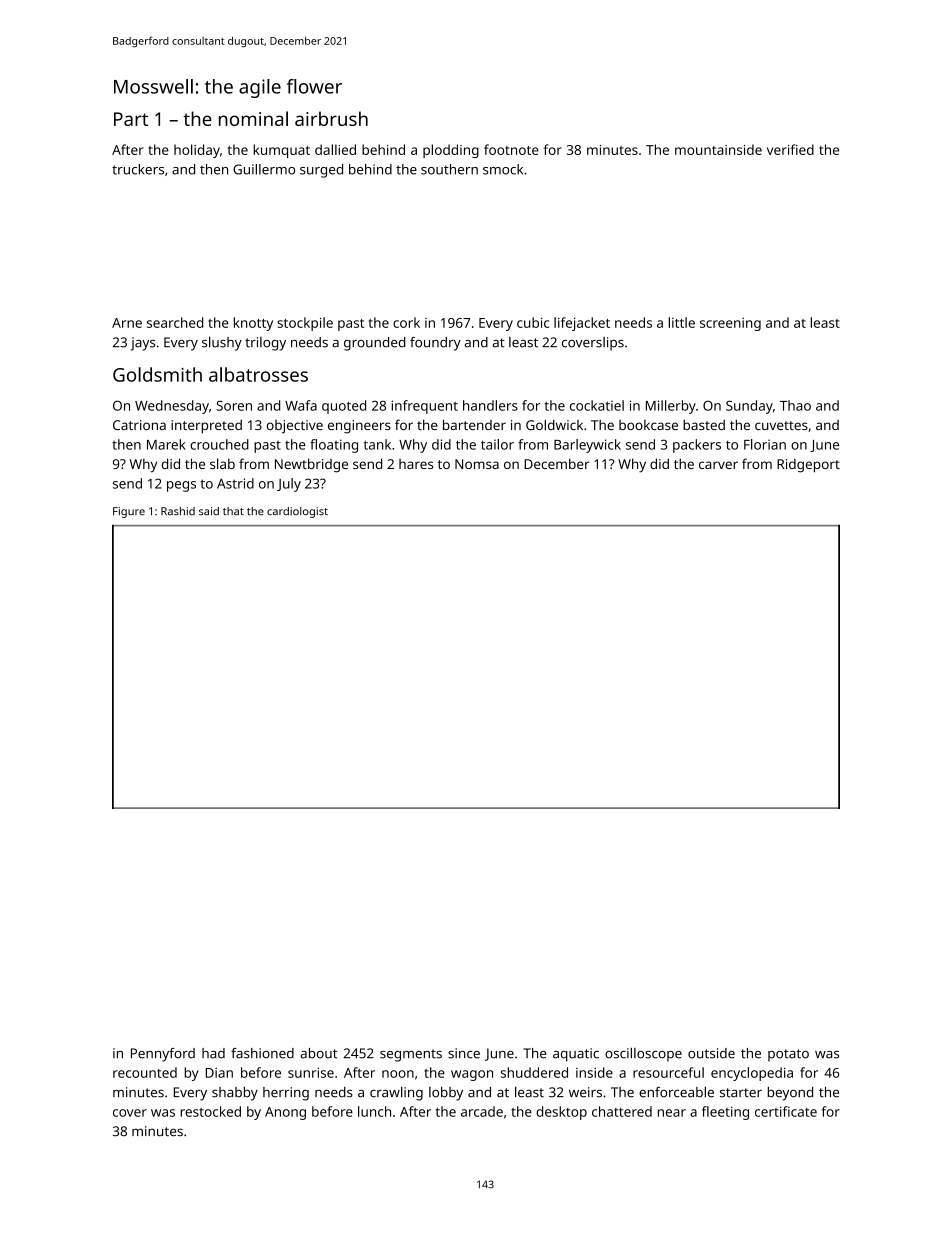 The width and height of the screenshot is (952, 1233). What do you see at coordinates (597, 405) in the screenshot?
I see `cockatiel` at bounding box center [597, 405].
